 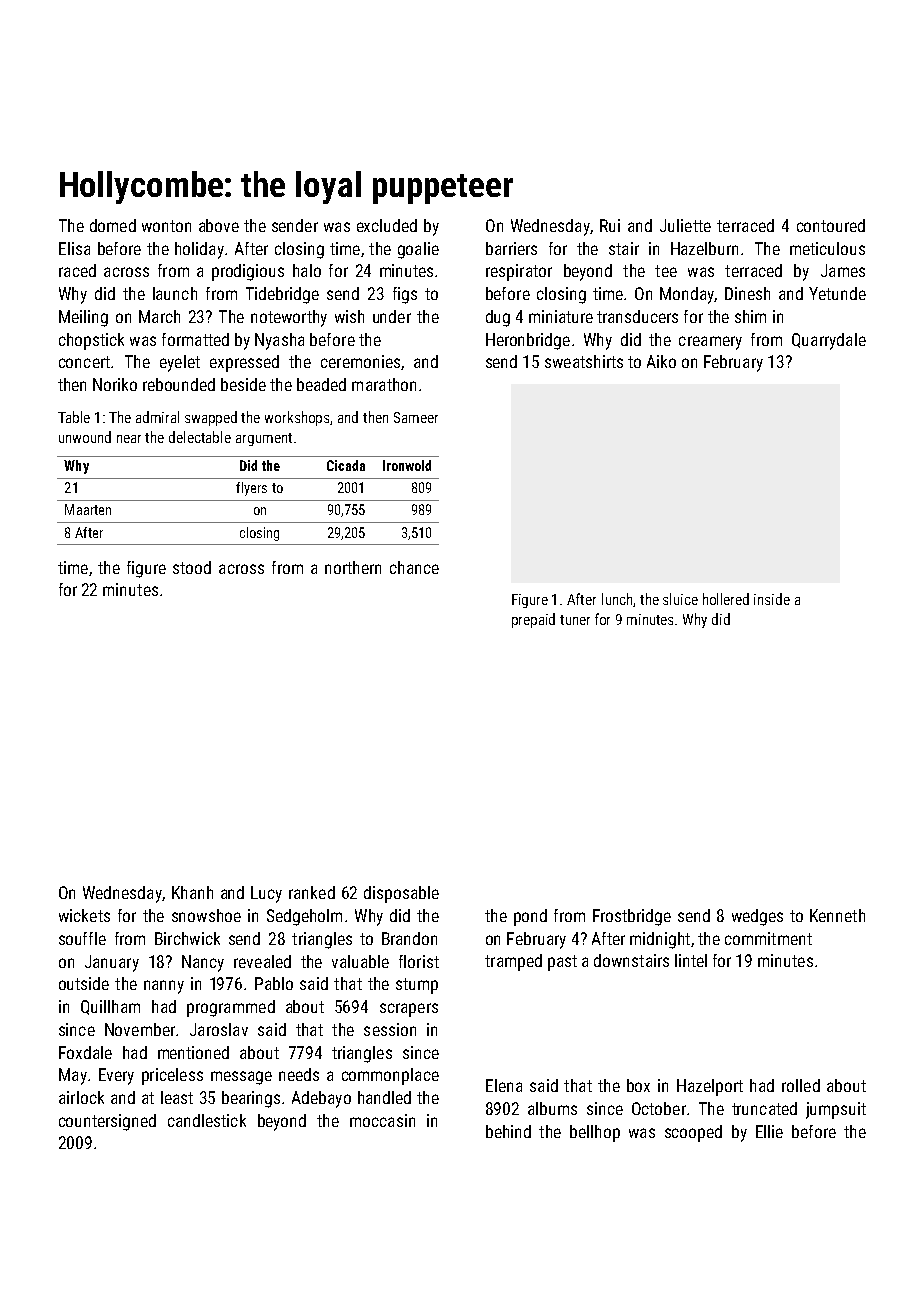 I want to click on Sameer, so click(x=416, y=417).
